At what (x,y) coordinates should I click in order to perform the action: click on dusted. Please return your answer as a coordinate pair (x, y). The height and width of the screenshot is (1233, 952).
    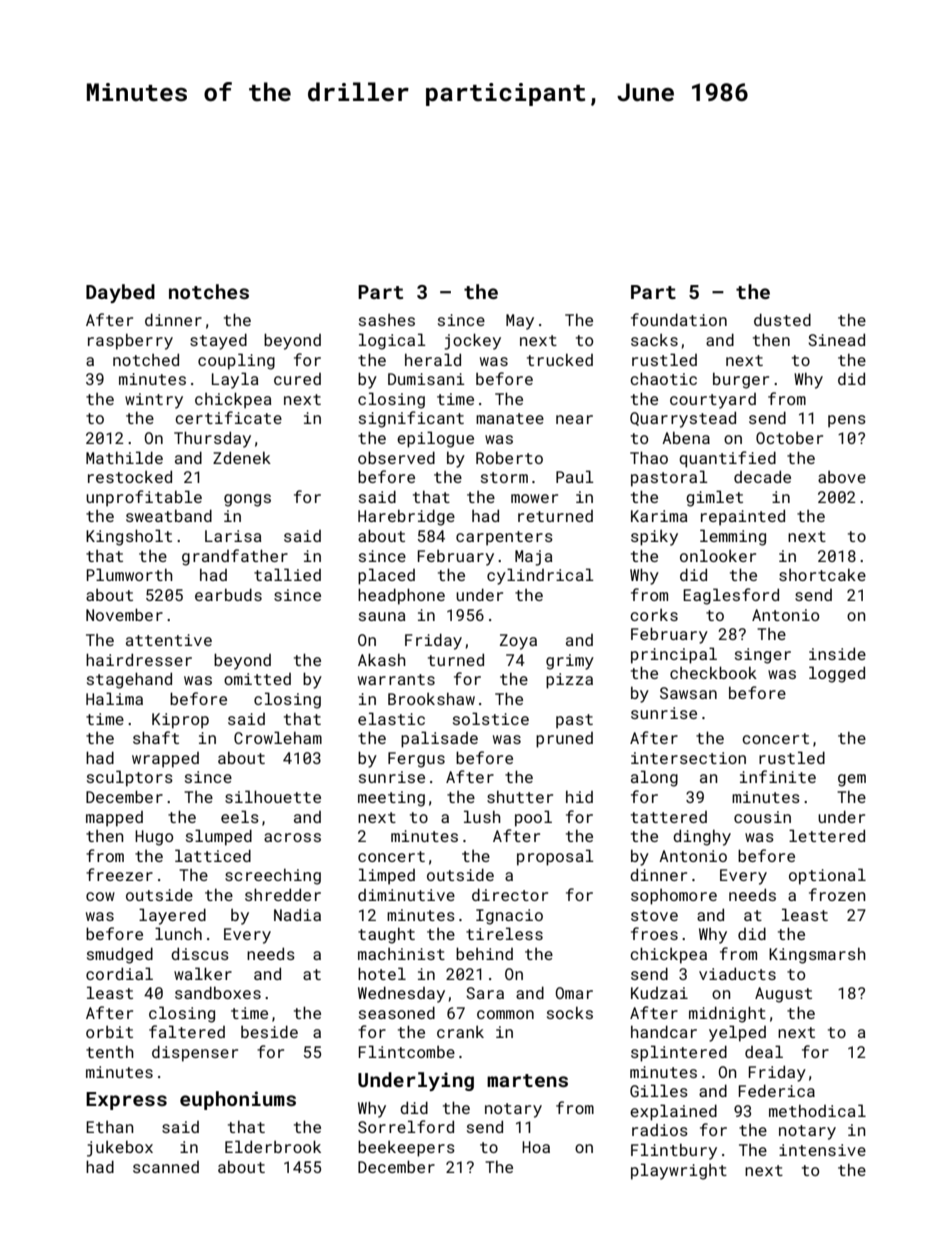
    Looking at the image, I should click on (782, 319).
